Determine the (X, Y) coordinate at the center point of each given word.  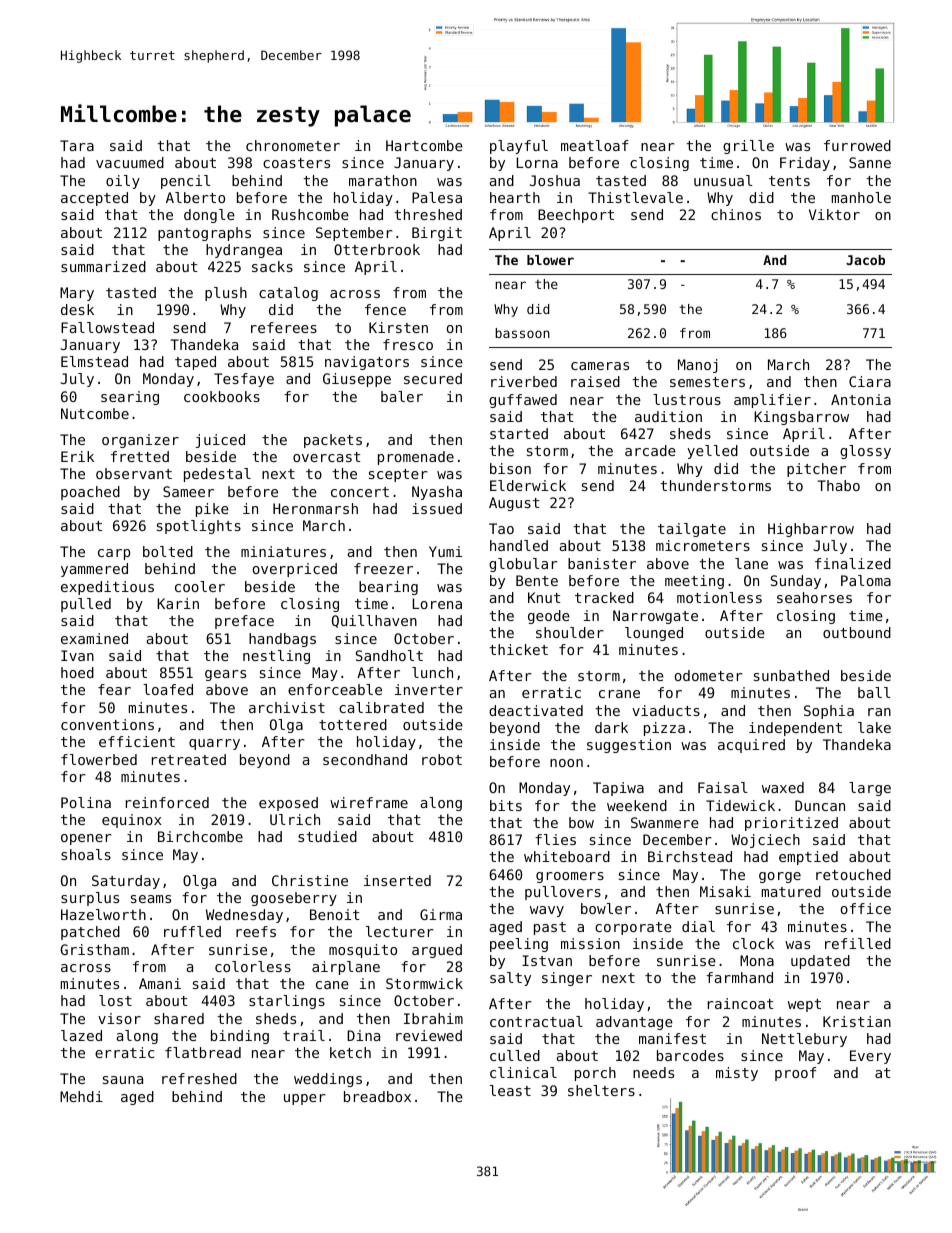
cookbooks (222, 396)
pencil (186, 182)
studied (327, 836)
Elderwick (528, 485)
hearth (515, 197)
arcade (650, 450)
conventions (107, 724)
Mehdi (81, 1096)
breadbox (377, 1096)
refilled (858, 943)
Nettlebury (804, 1040)
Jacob (865, 260)
